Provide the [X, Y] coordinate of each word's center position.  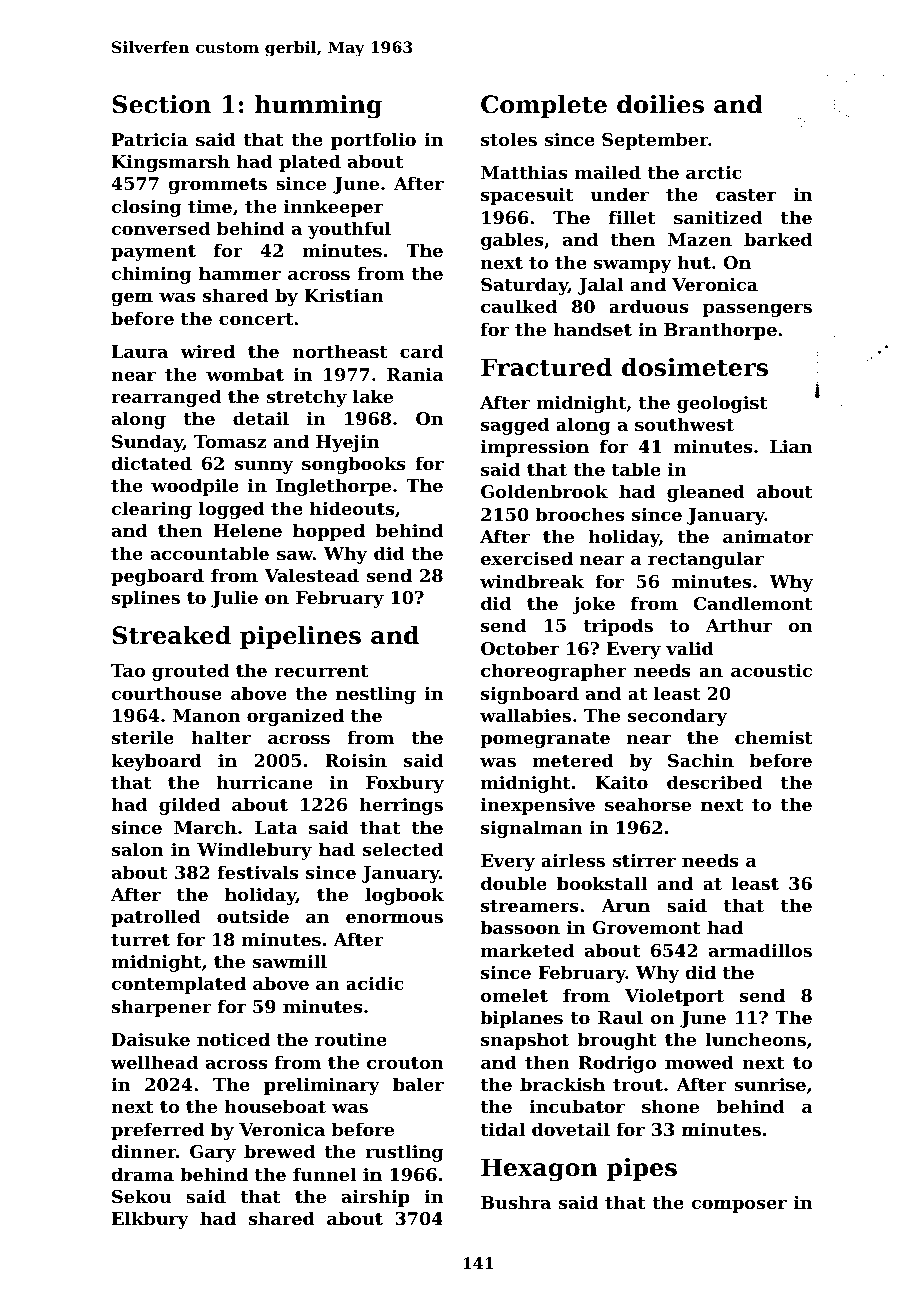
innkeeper [333, 208]
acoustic [771, 670]
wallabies [525, 715]
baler [418, 1084]
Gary [213, 1153]
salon [137, 849]
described [714, 782]
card [421, 351]
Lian [791, 446]
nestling [376, 695]
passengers [757, 310]
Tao [128, 670]
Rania [415, 374]
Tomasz [230, 441]
